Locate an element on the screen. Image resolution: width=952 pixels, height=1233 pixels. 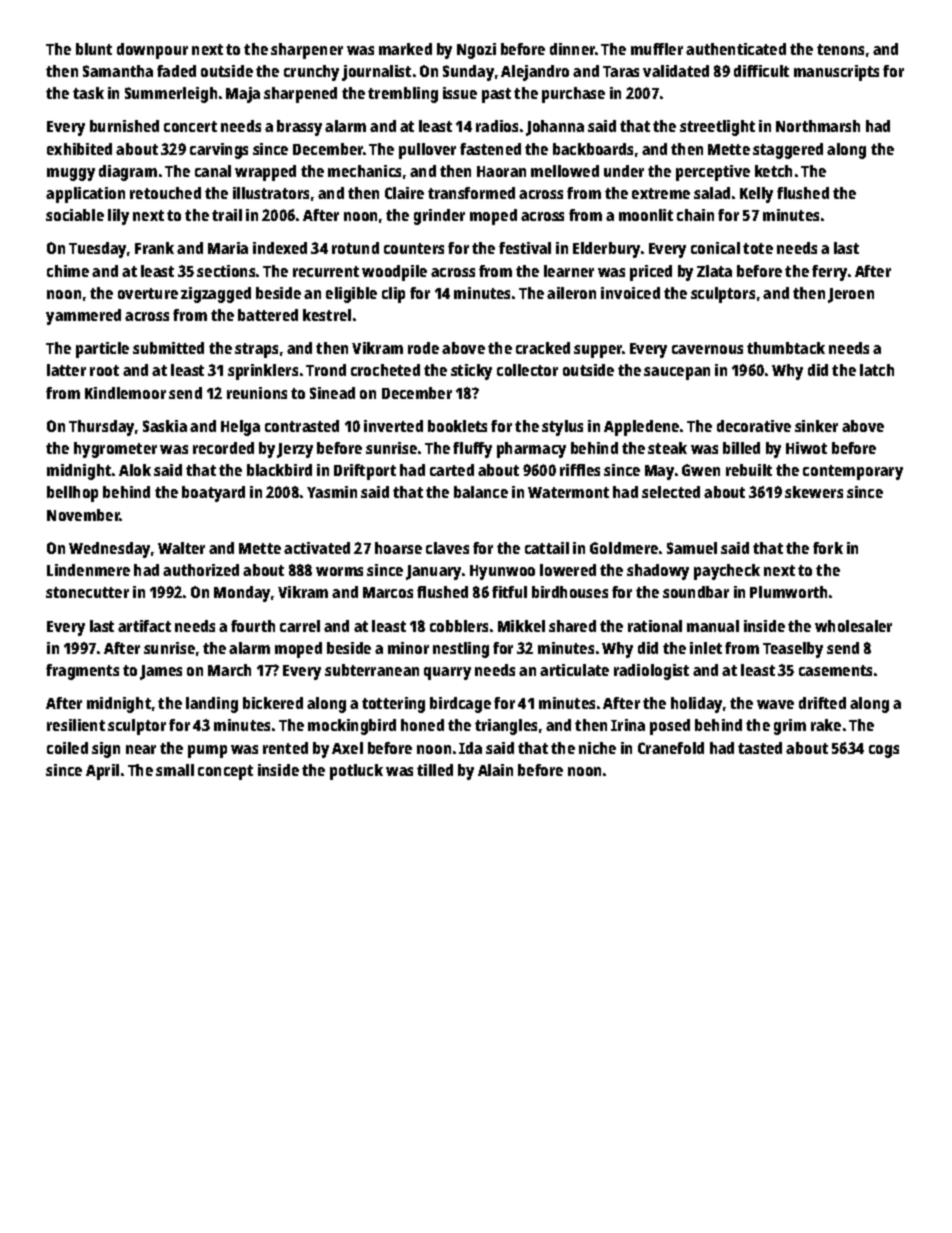
rational is located at coordinates (655, 626).
